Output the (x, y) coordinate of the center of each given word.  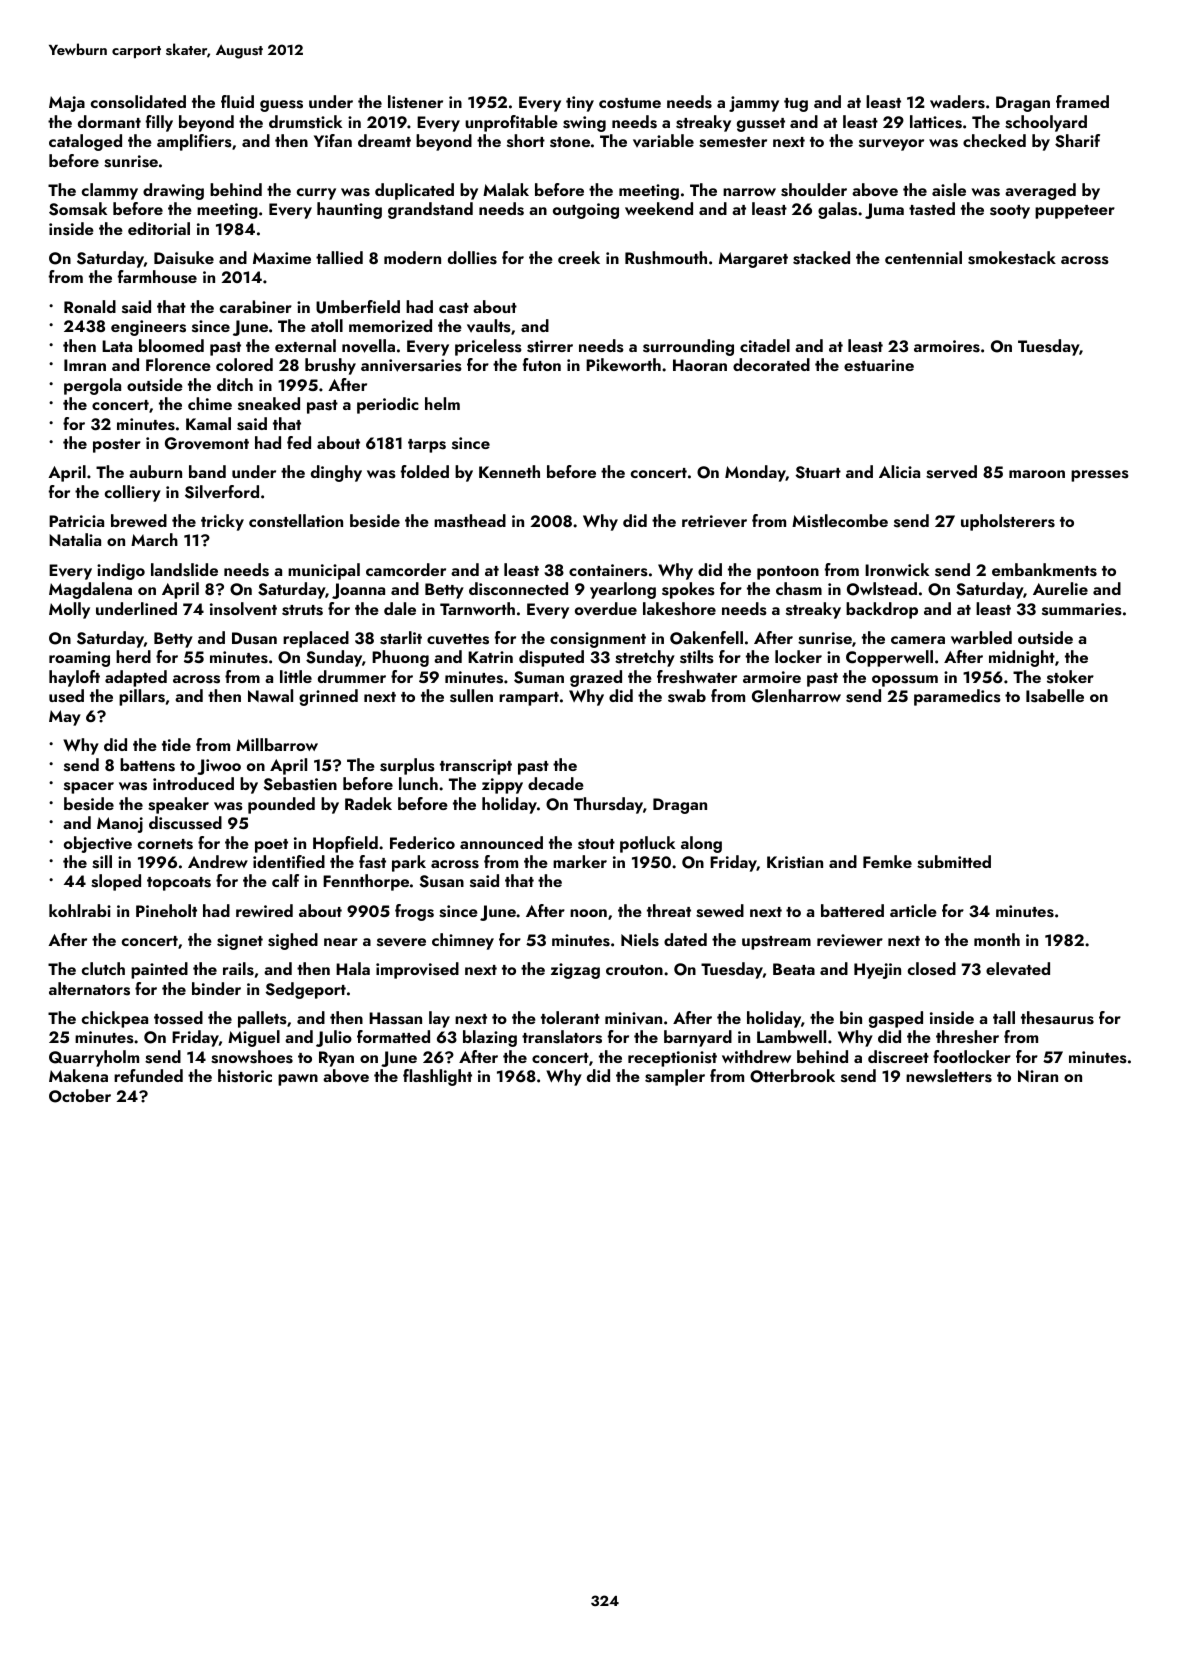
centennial (923, 257)
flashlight (437, 1077)
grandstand (430, 210)
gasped (896, 1019)
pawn (298, 1080)
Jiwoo (219, 767)
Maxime (282, 258)
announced (501, 842)
